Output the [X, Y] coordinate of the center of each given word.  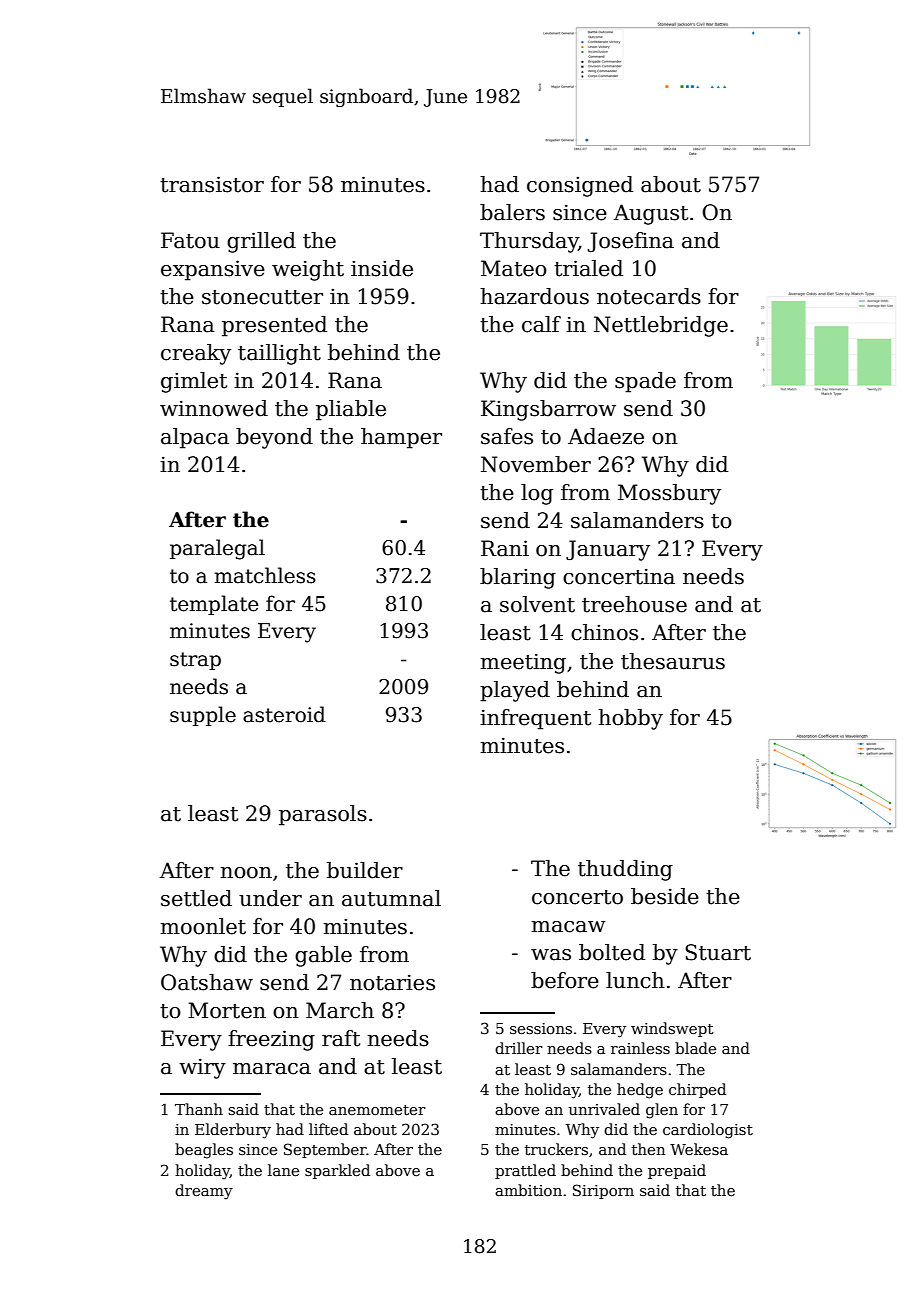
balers [512, 212]
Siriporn [603, 1191]
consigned [580, 186]
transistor [212, 184]
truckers [556, 1149]
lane [283, 1170]
